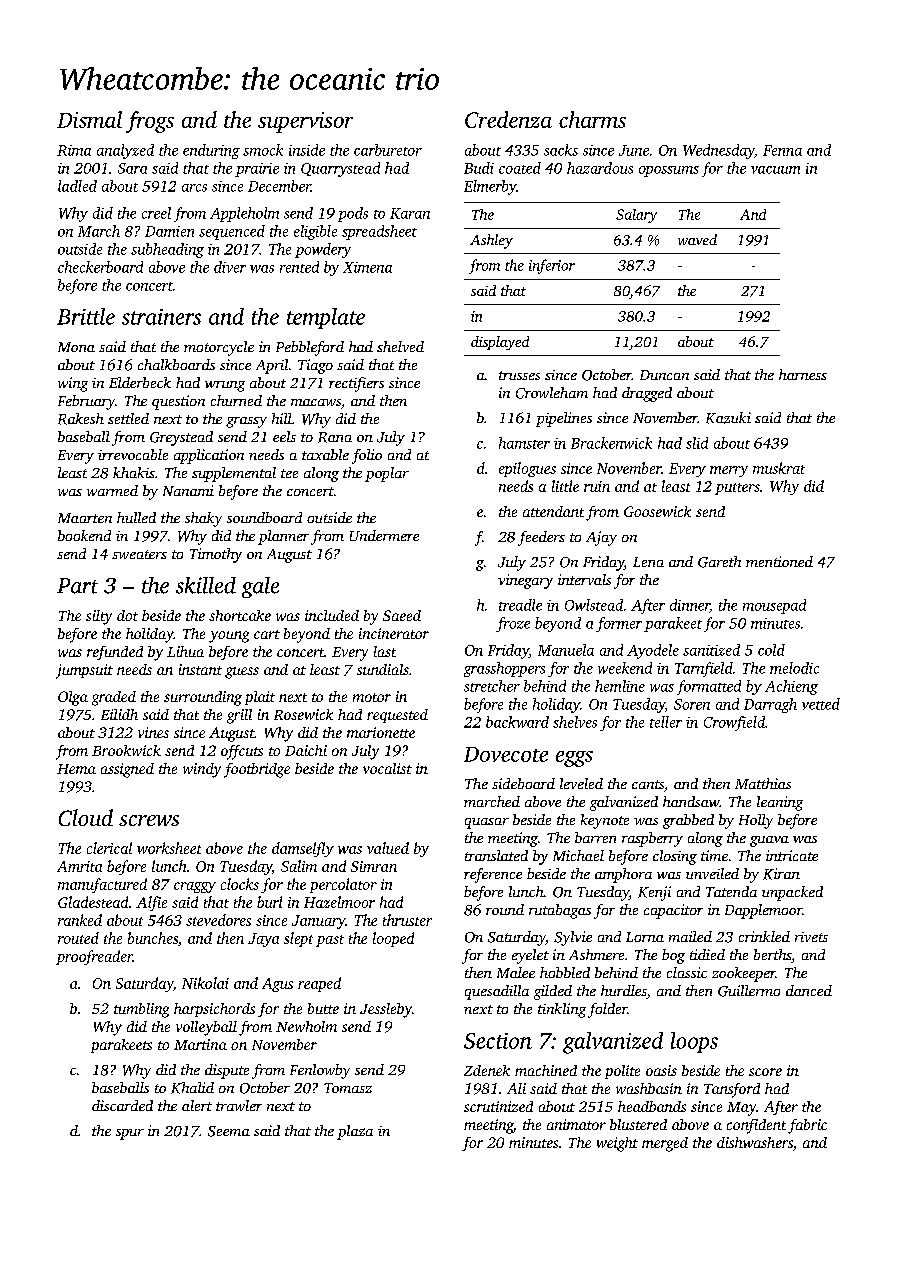 The width and height of the screenshot is (898, 1274). What do you see at coordinates (493, 875) in the screenshot?
I see `reference` at bounding box center [493, 875].
